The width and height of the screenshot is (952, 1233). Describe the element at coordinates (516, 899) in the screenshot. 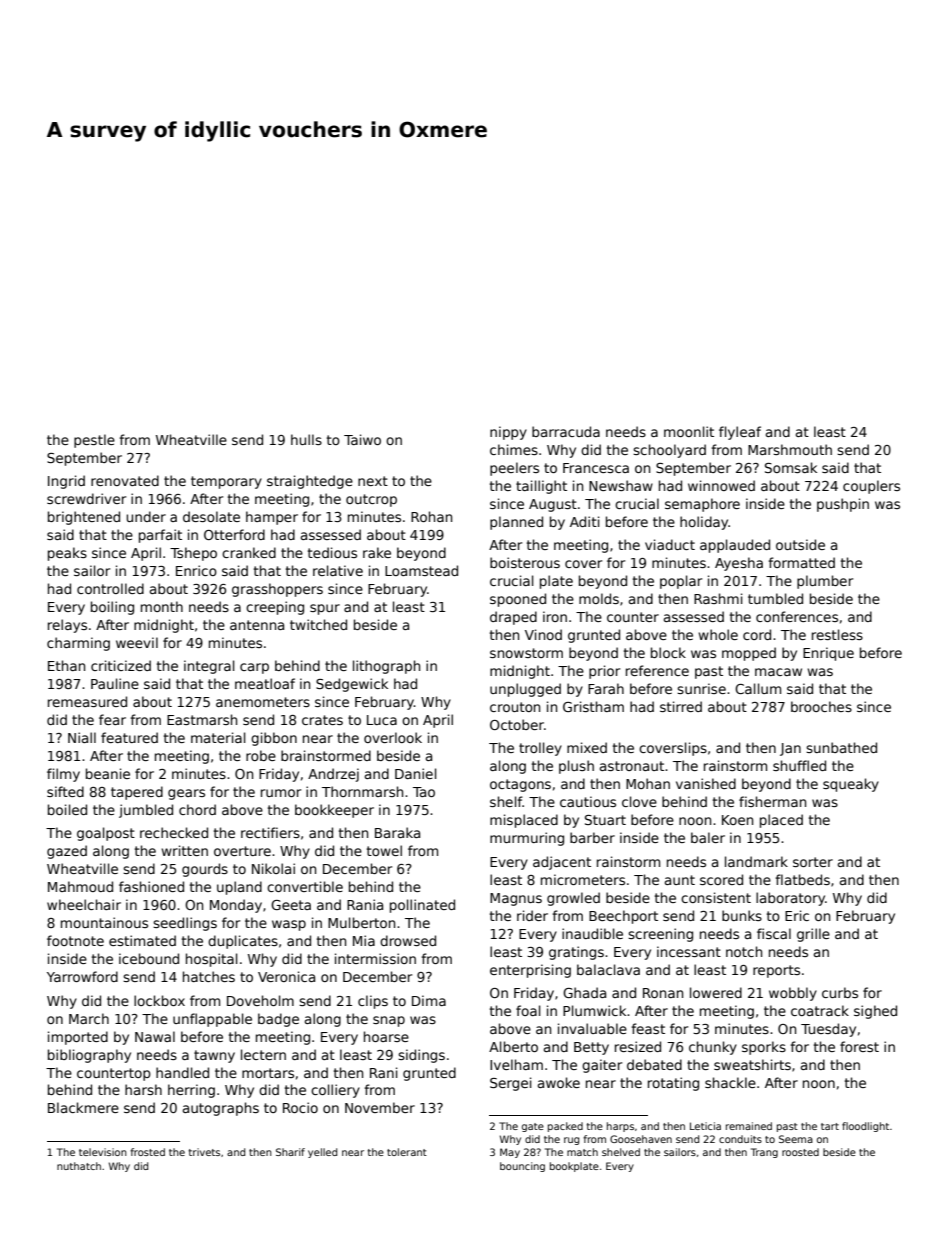

I see `Magnus` at that location.
